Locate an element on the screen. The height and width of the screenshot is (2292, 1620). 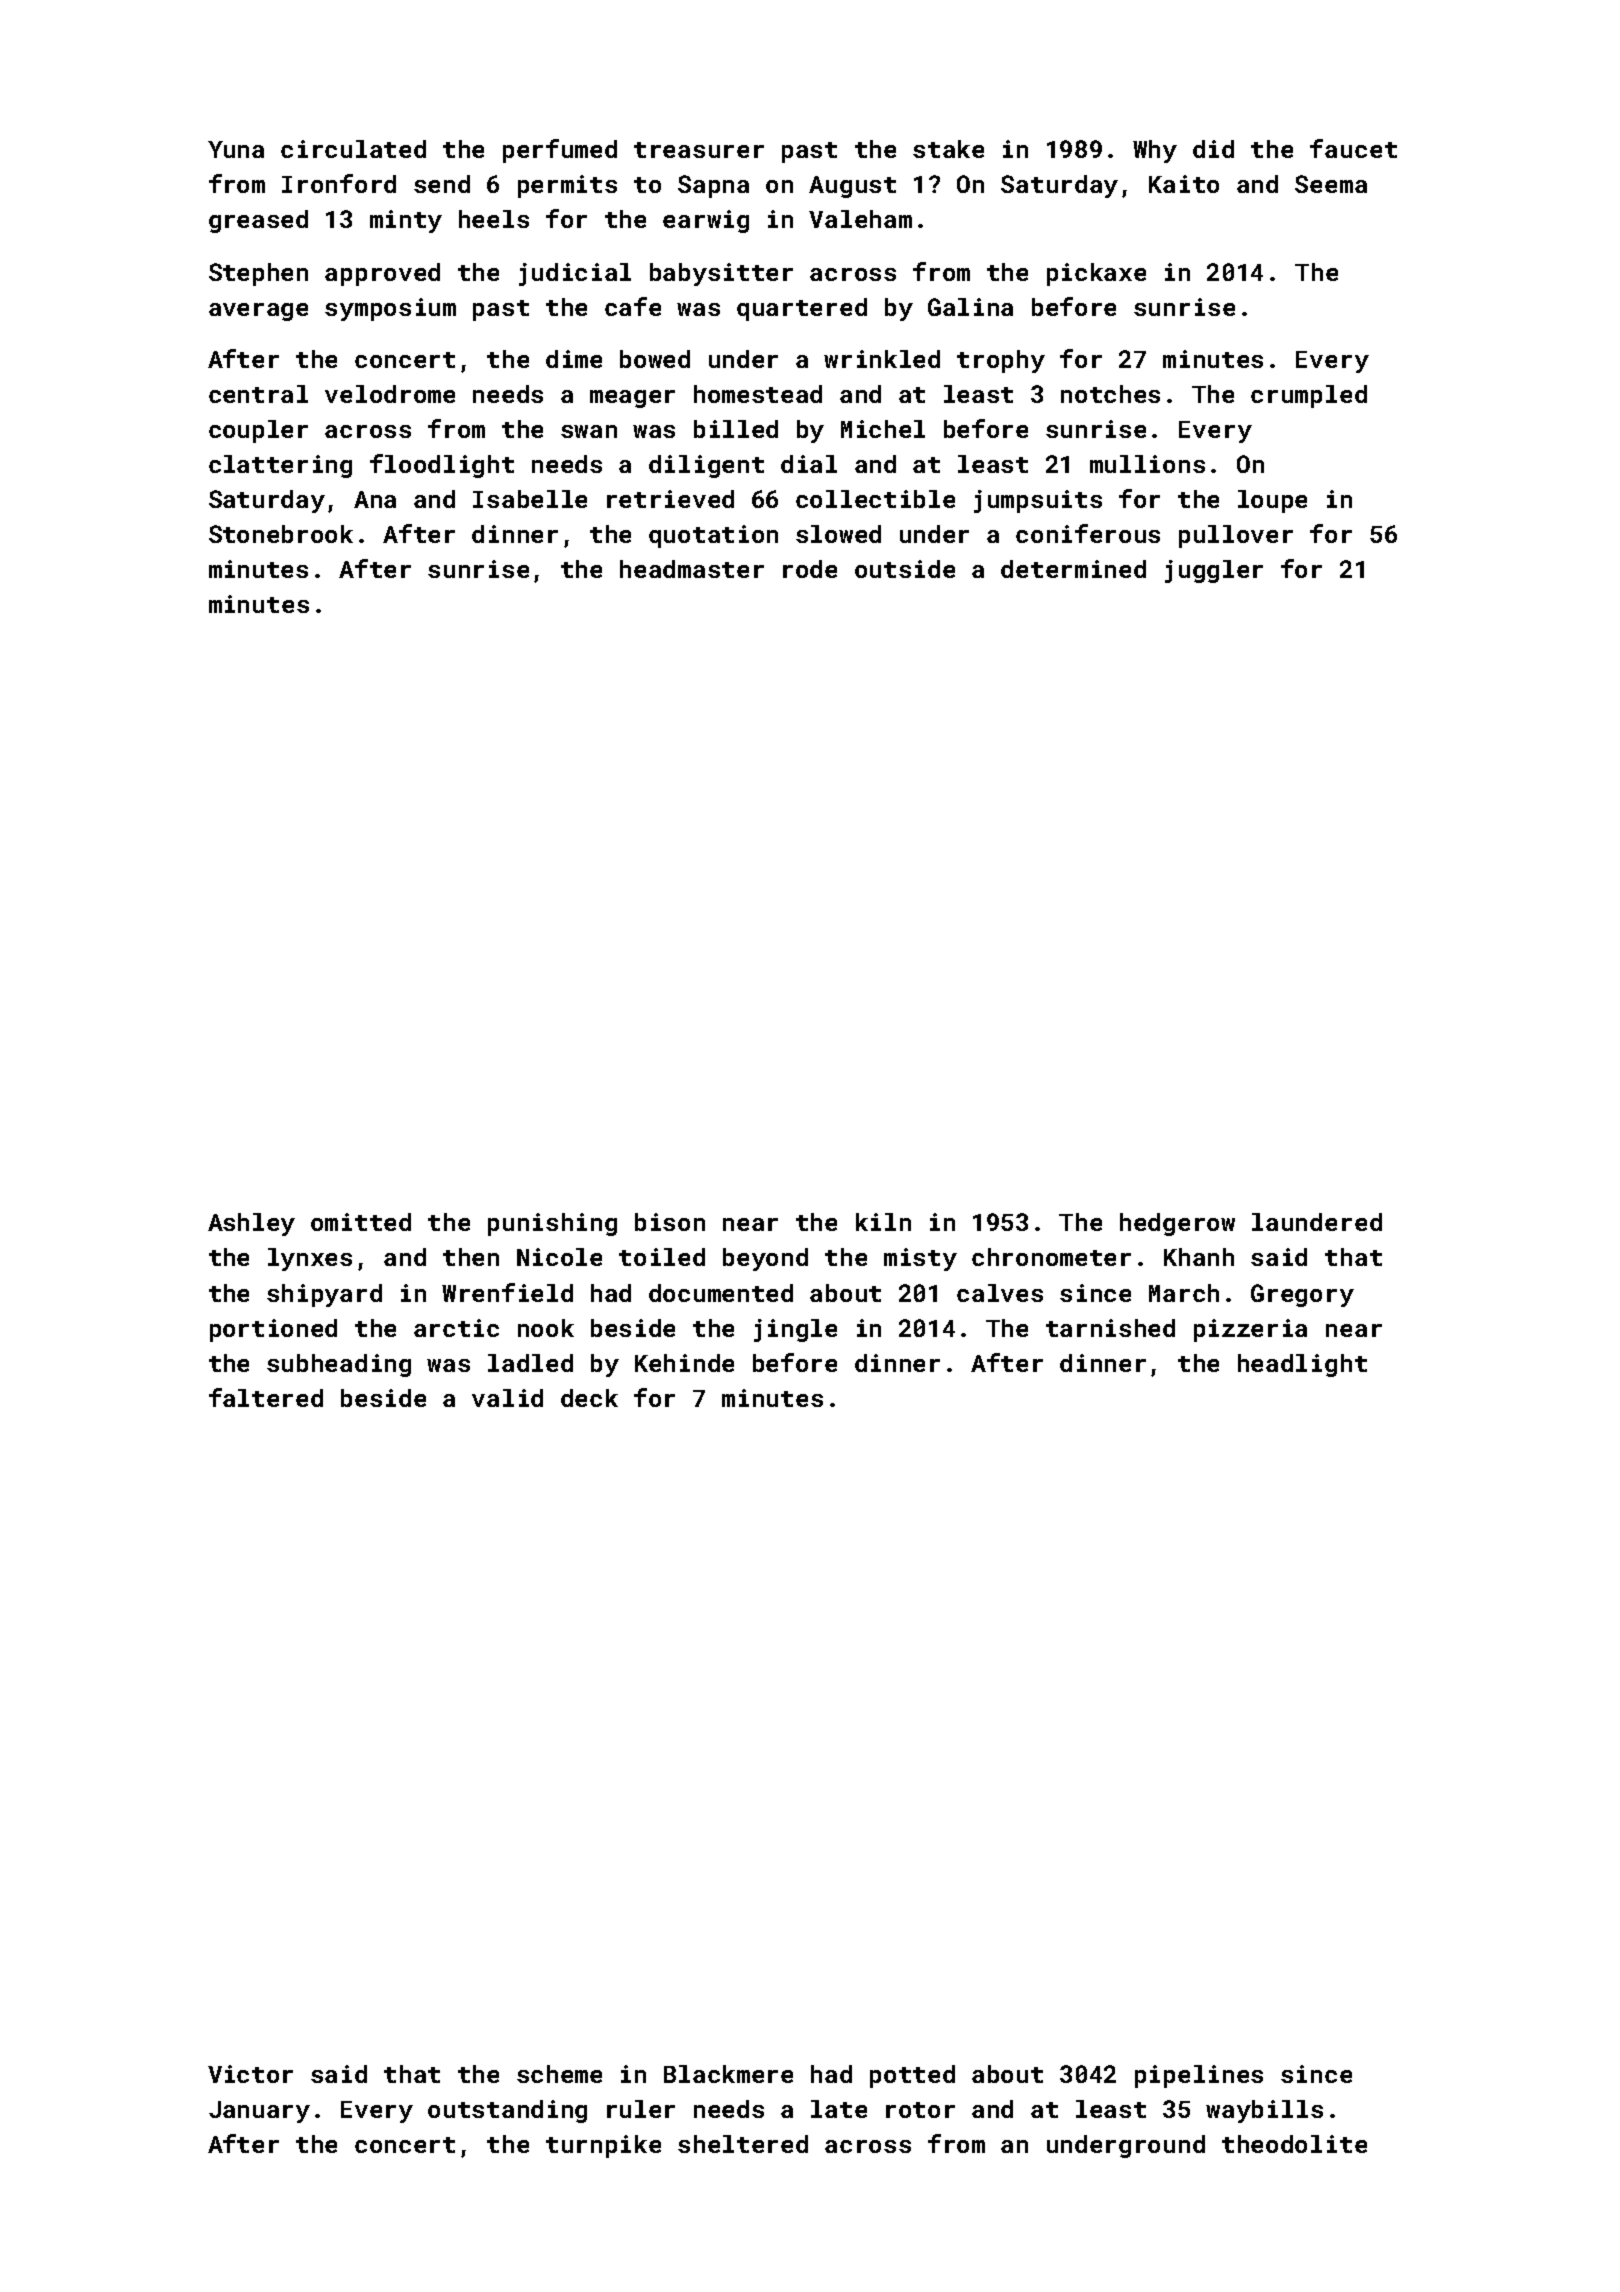
jingle is located at coordinates (795, 1330).
